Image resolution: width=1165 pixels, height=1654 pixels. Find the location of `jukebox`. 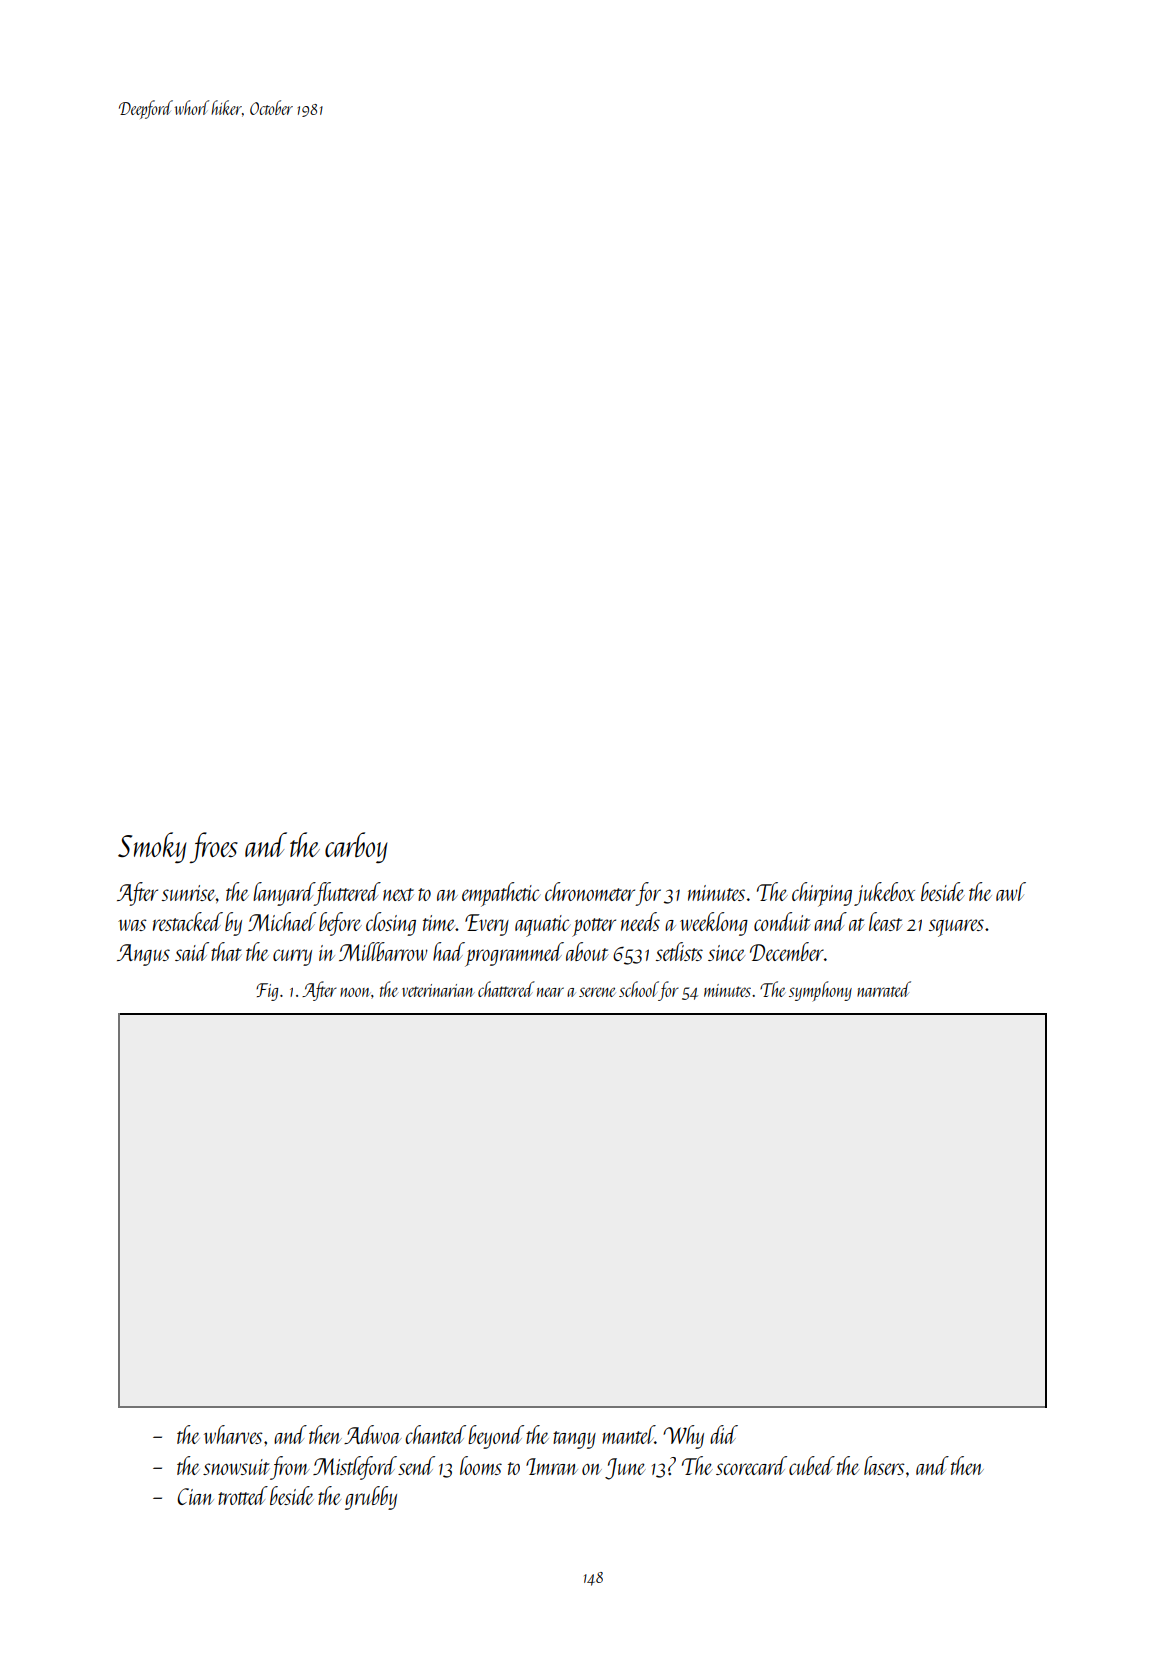

jukebox is located at coordinates (884, 894).
